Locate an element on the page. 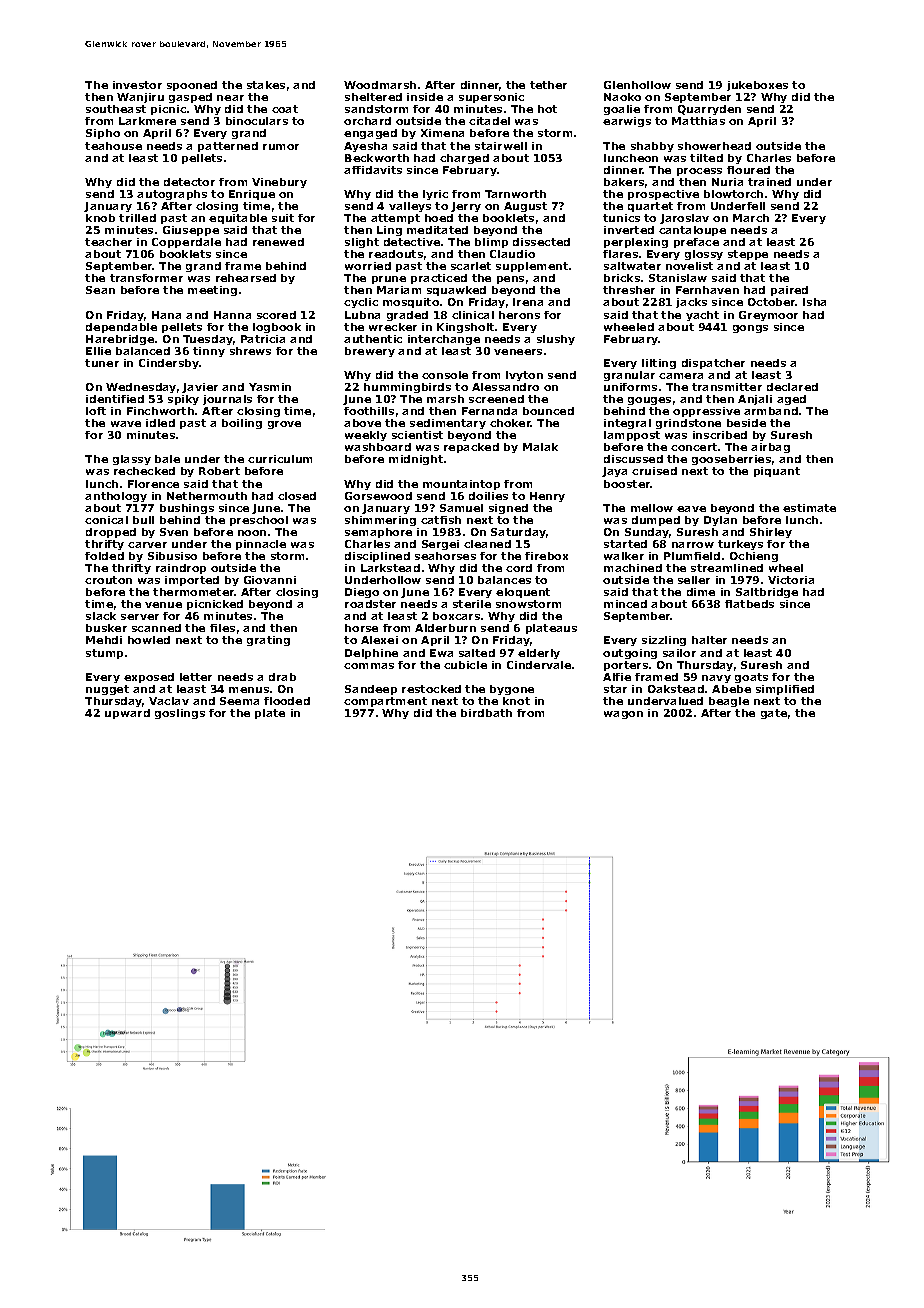 Image resolution: width=924 pixels, height=1308 pixels. compartment is located at coordinates (385, 702).
